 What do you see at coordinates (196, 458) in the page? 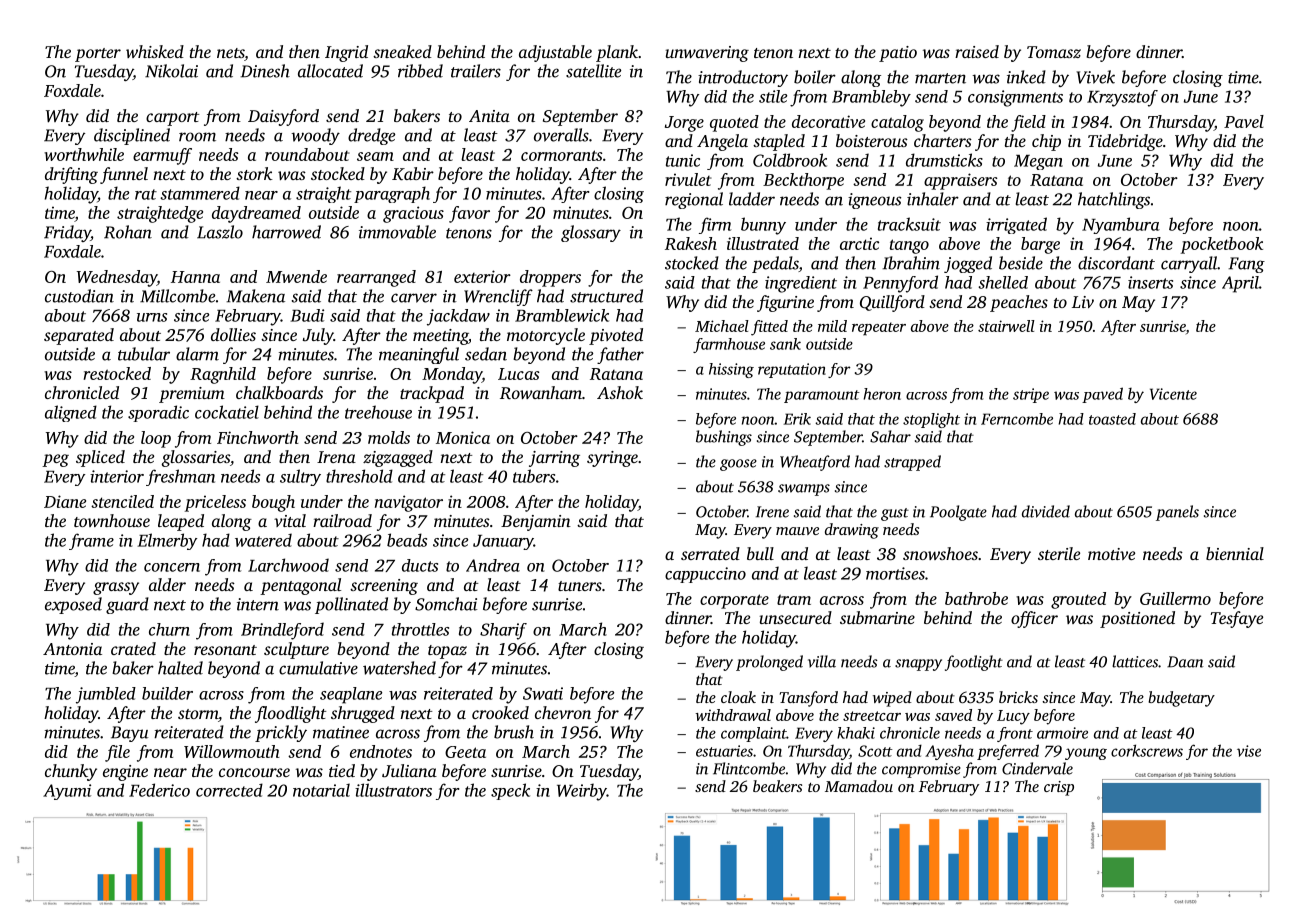
I see `glossaries` at bounding box center [196, 458].
